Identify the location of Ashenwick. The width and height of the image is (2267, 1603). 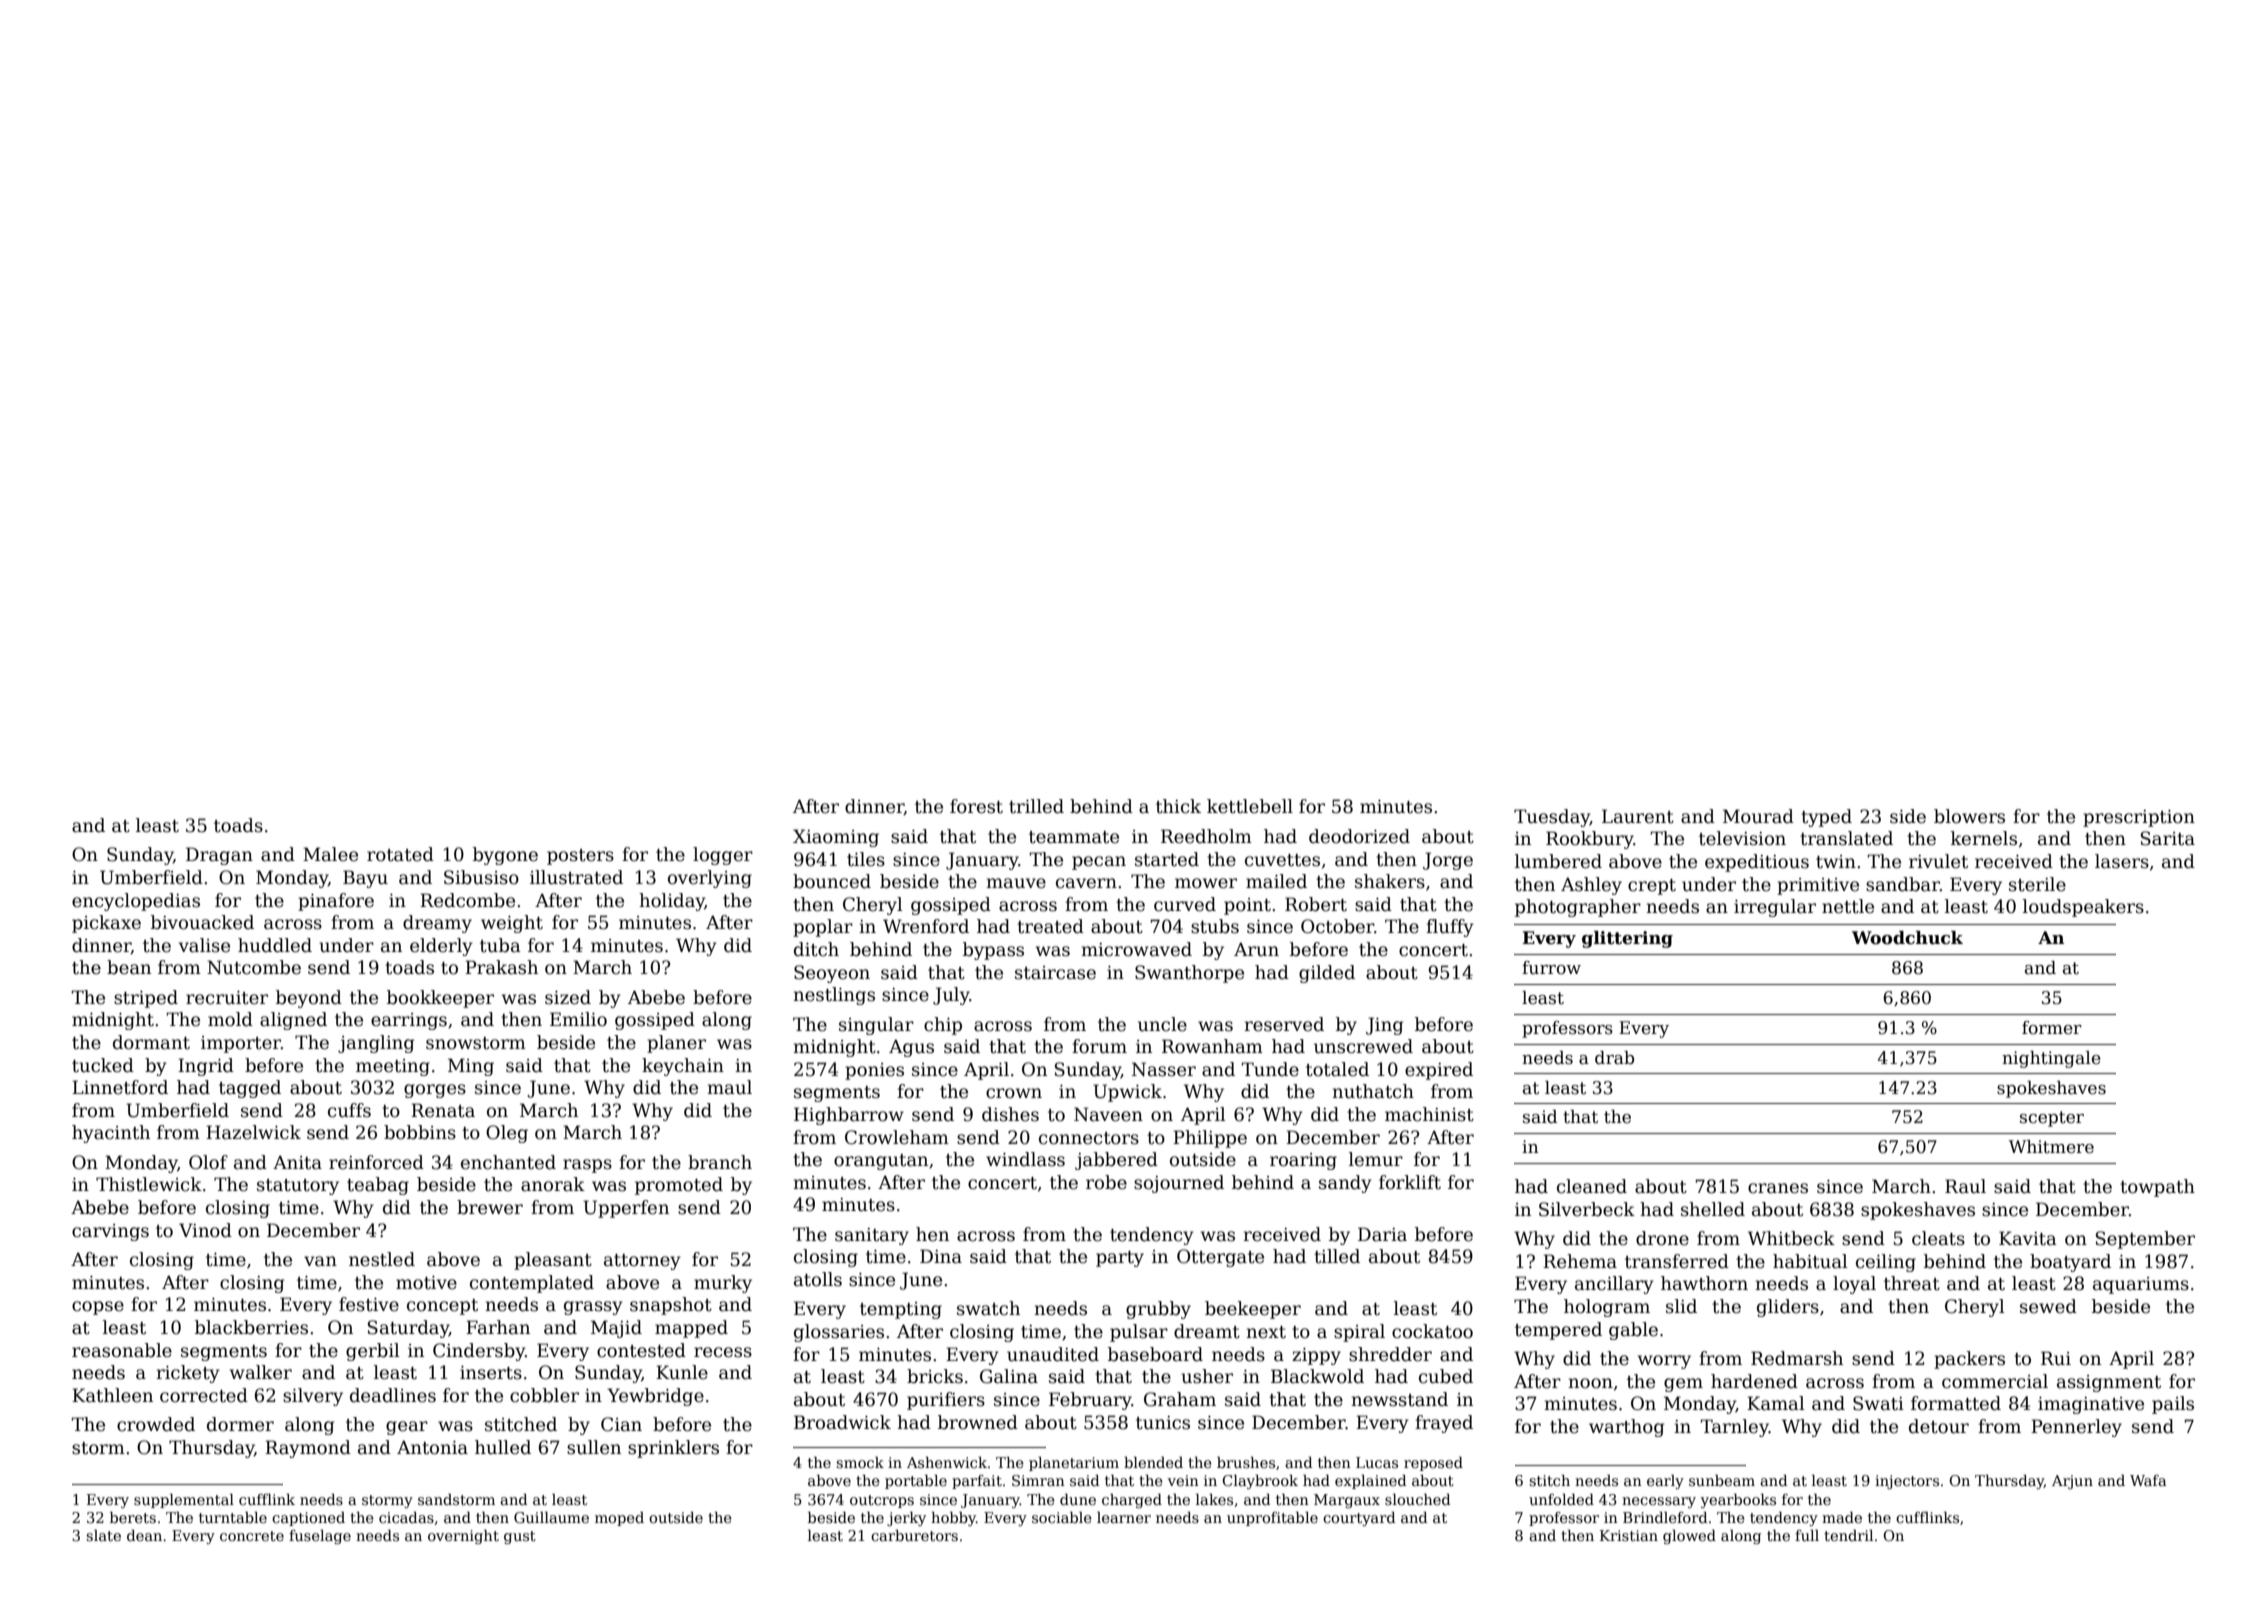
(947, 1462).
